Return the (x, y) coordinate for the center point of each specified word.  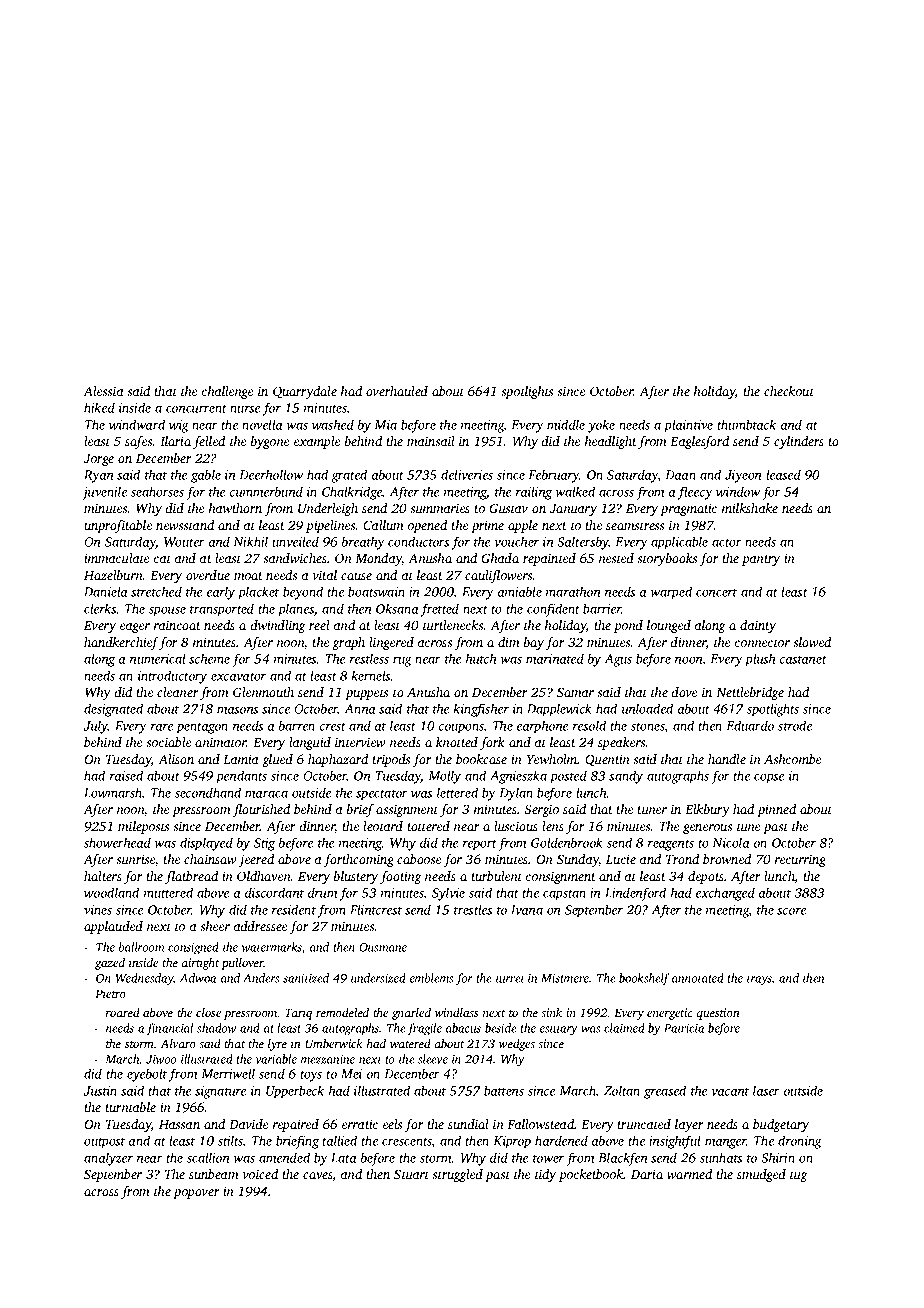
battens (504, 1090)
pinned (776, 810)
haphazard (338, 760)
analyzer (108, 1159)
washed (333, 424)
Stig (264, 844)
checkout (789, 391)
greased (665, 1092)
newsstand (185, 525)
